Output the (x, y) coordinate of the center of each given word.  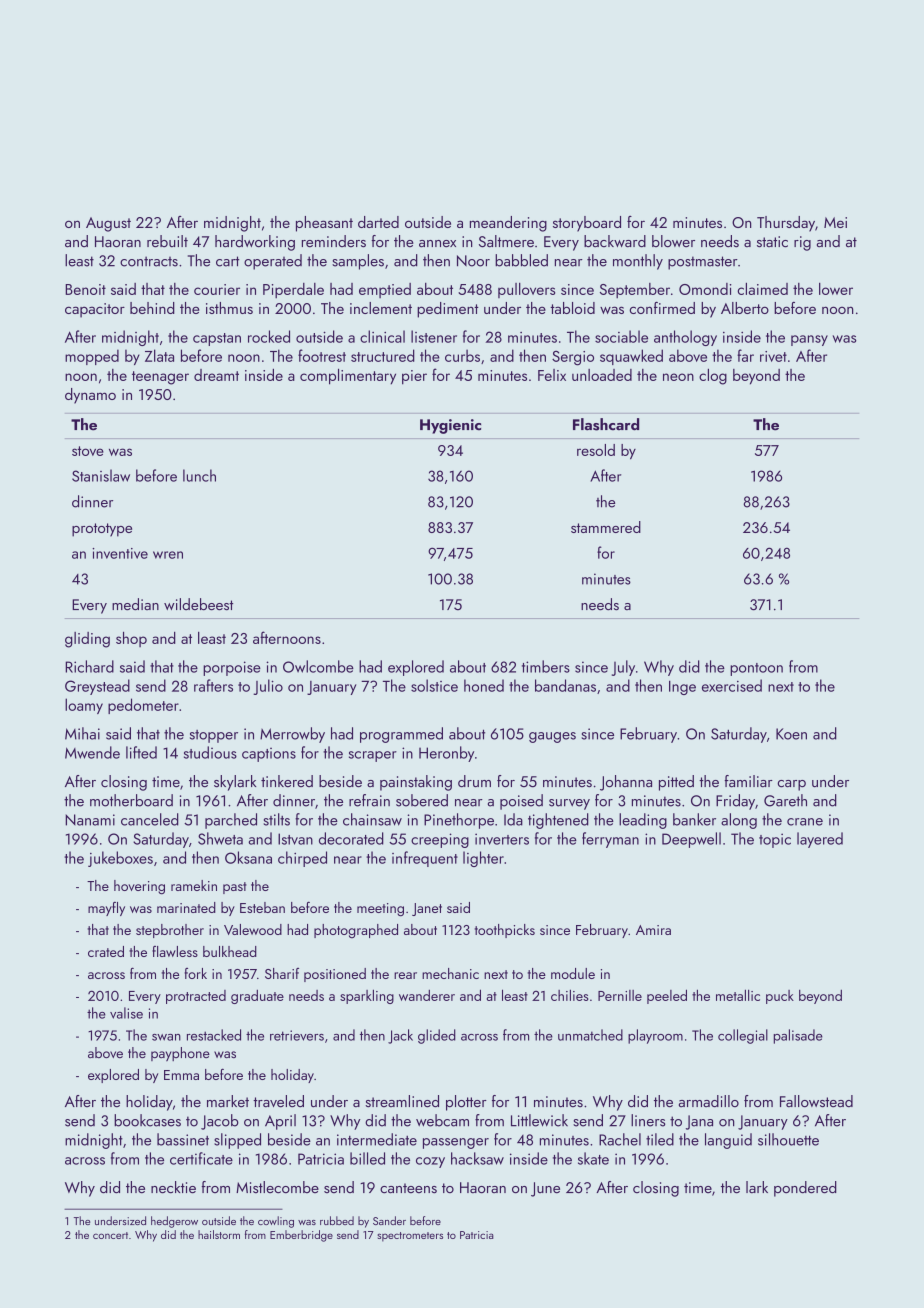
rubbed (337, 1220)
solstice (434, 685)
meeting (380, 910)
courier (217, 289)
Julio (268, 687)
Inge (682, 688)
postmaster (703, 263)
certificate (201, 1158)
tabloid (572, 308)
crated (106, 951)
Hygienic (450, 426)
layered (820, 840)
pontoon (756, 669)
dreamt (216, 375)
